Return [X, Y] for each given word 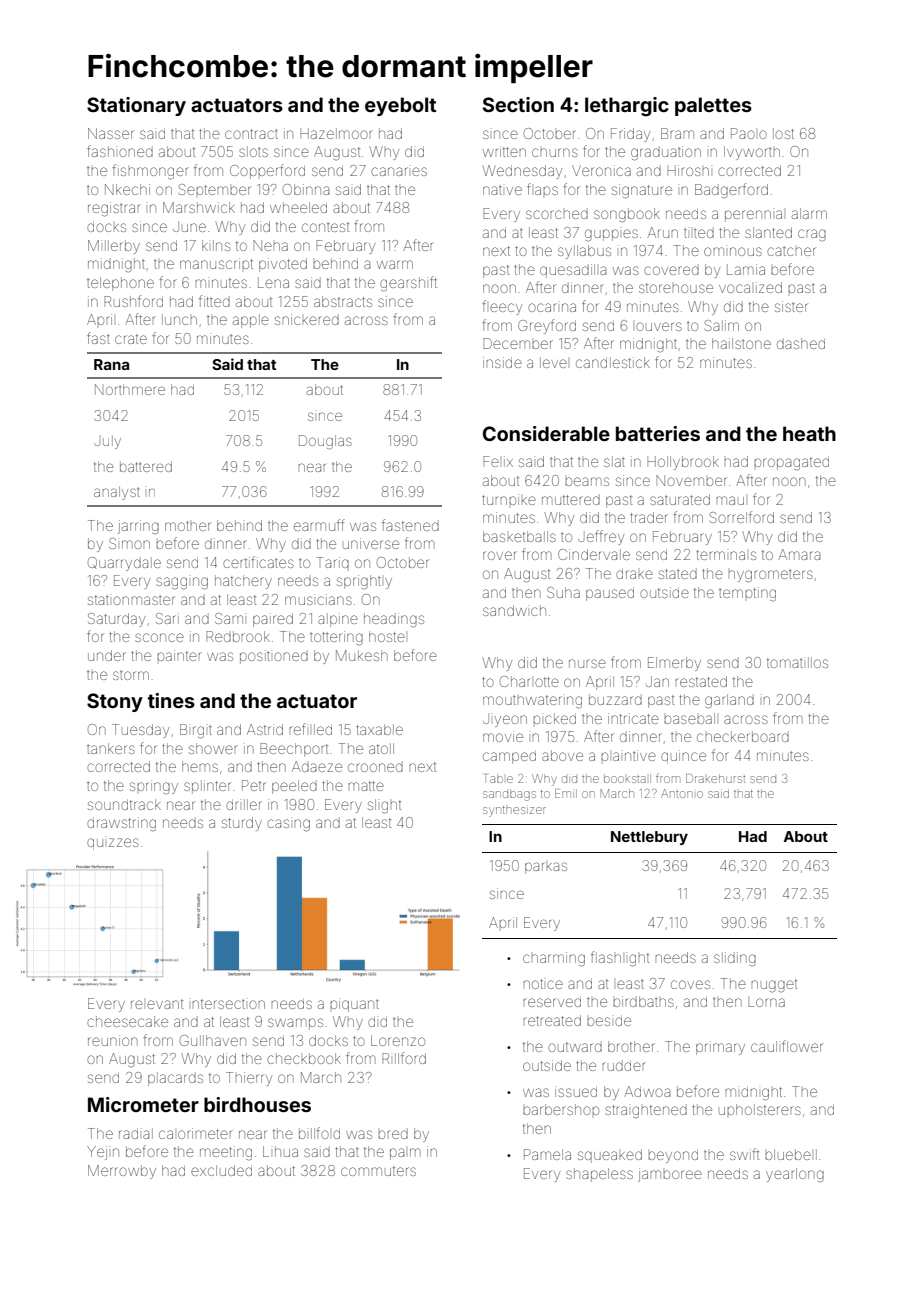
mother [188, 526]
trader [649, 517]
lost [783, 133]
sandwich [514, 610]
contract [251, 134]
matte [366, 786]
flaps [542, 189]
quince [683, 757]
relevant [157, 1004]
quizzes [113, 844]
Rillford [404, 1058]
